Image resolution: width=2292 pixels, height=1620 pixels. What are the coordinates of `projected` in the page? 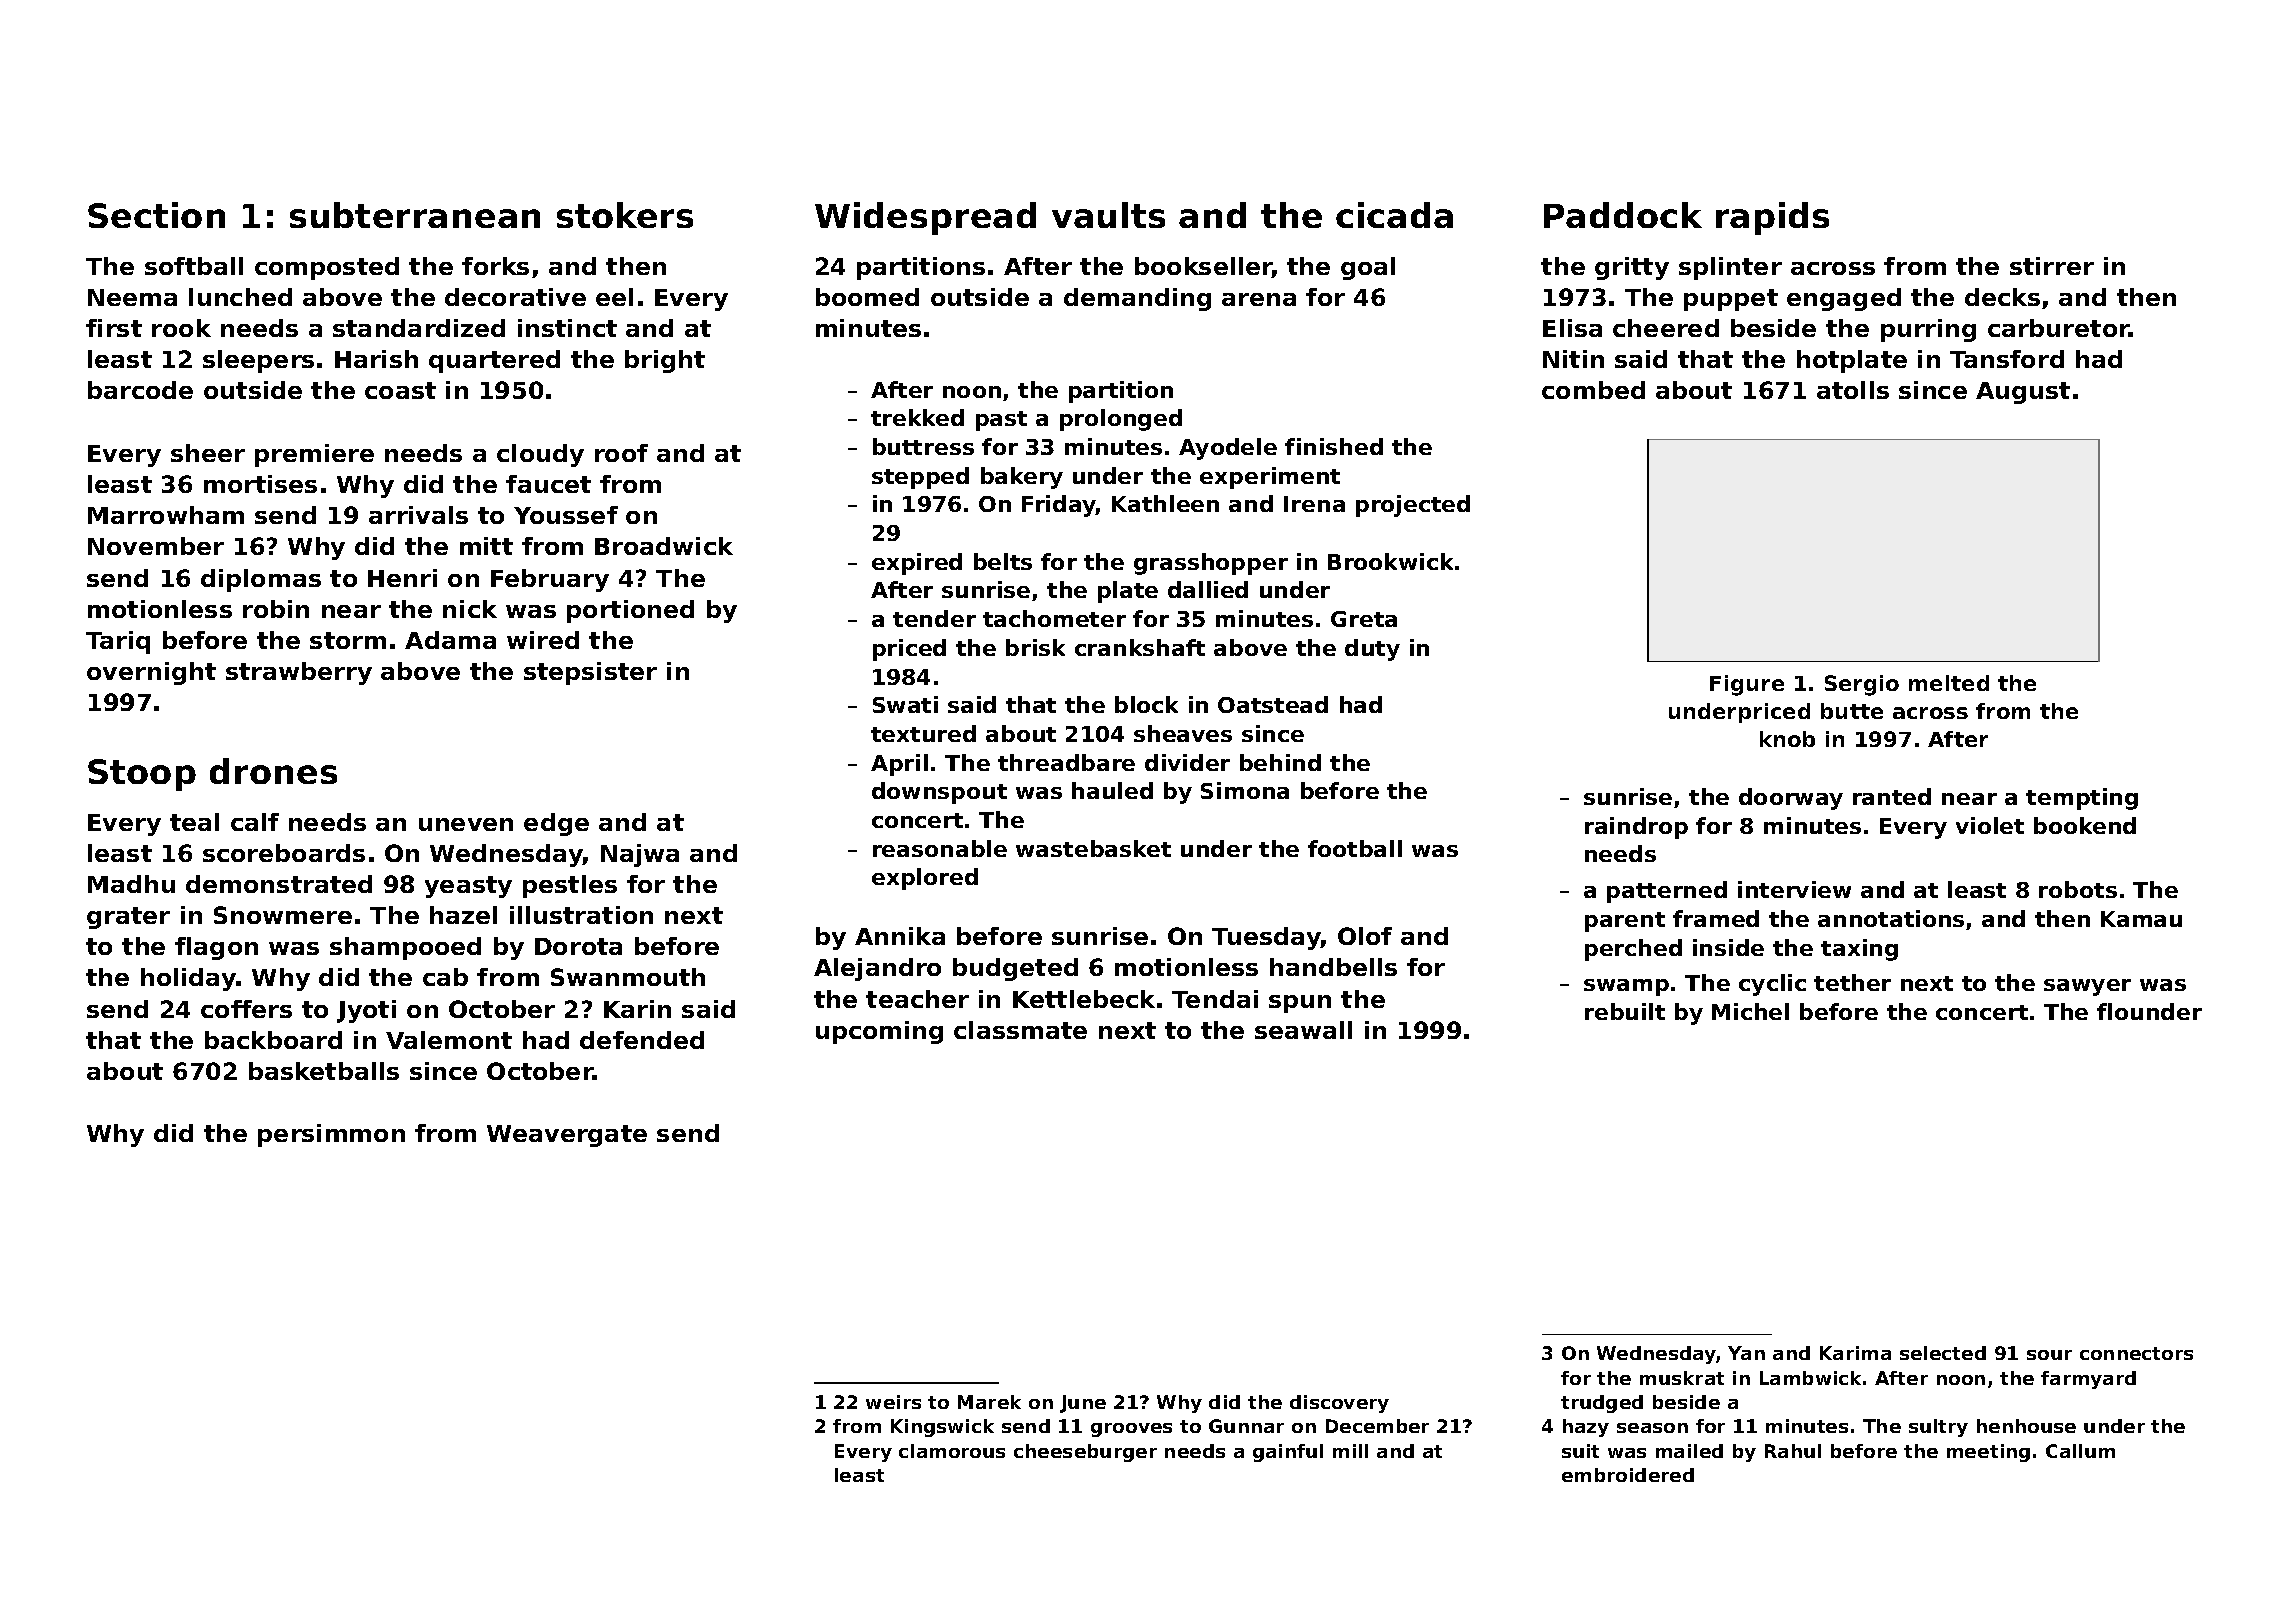 It's located at (1413, 506).
